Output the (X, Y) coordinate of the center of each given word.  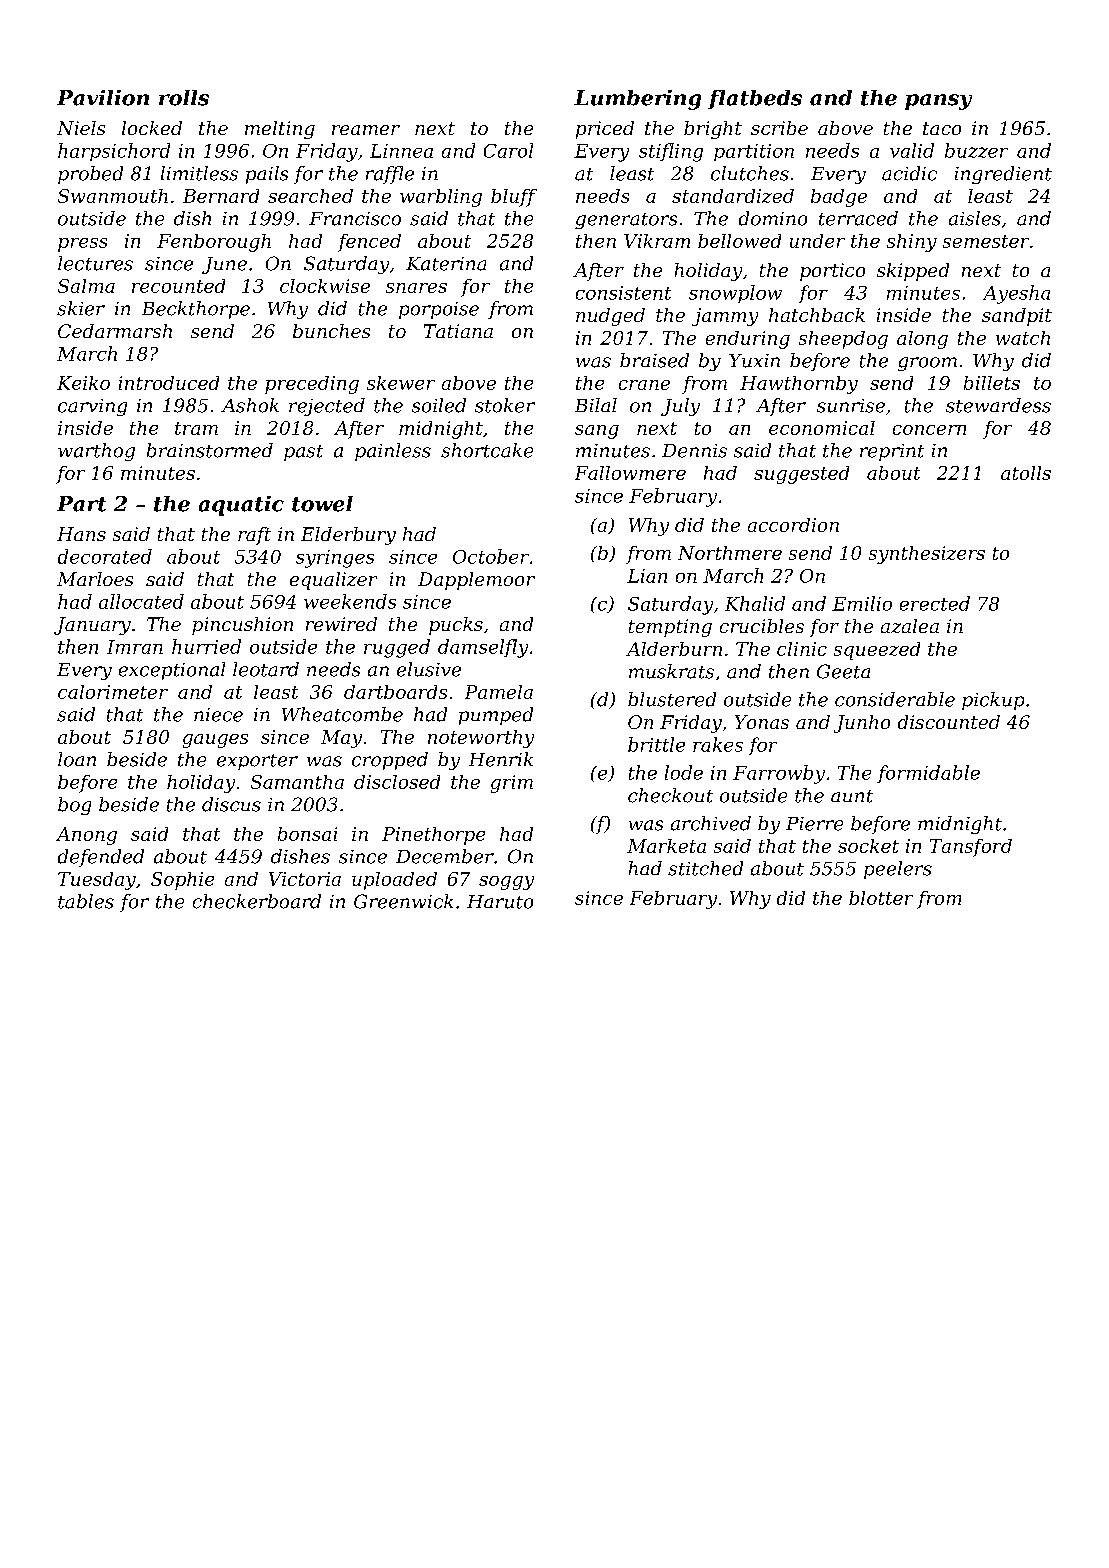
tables (86, 901)
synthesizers (927, 555)
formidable (928, 774)
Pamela (499, 692)
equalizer (333, 581)
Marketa (666, 846)
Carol (508, 150)
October (491, 556)
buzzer (976, 150)
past (303, 453)
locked (152, 128)
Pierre (814, 824)
